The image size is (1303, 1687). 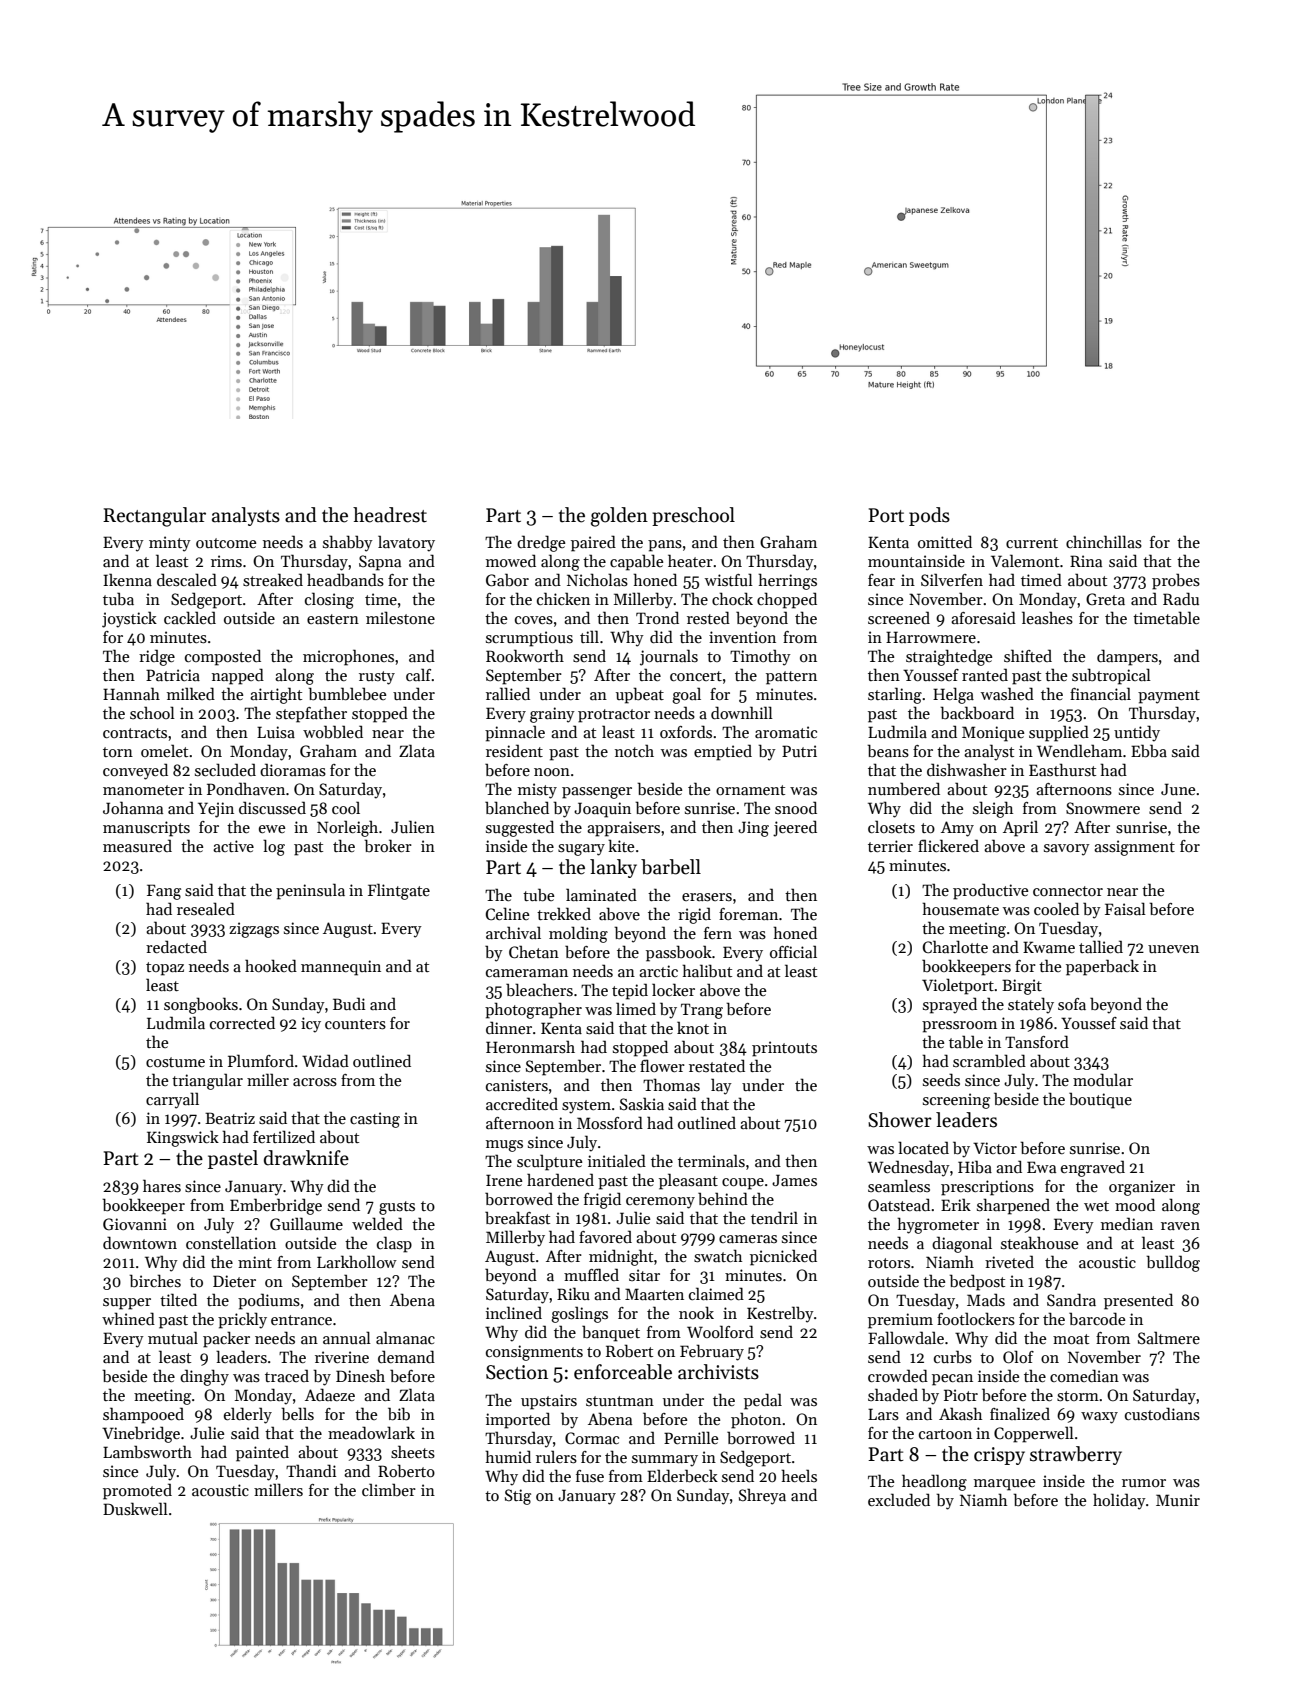 I want to click on Norleigh, so click(x=347, y=828).
